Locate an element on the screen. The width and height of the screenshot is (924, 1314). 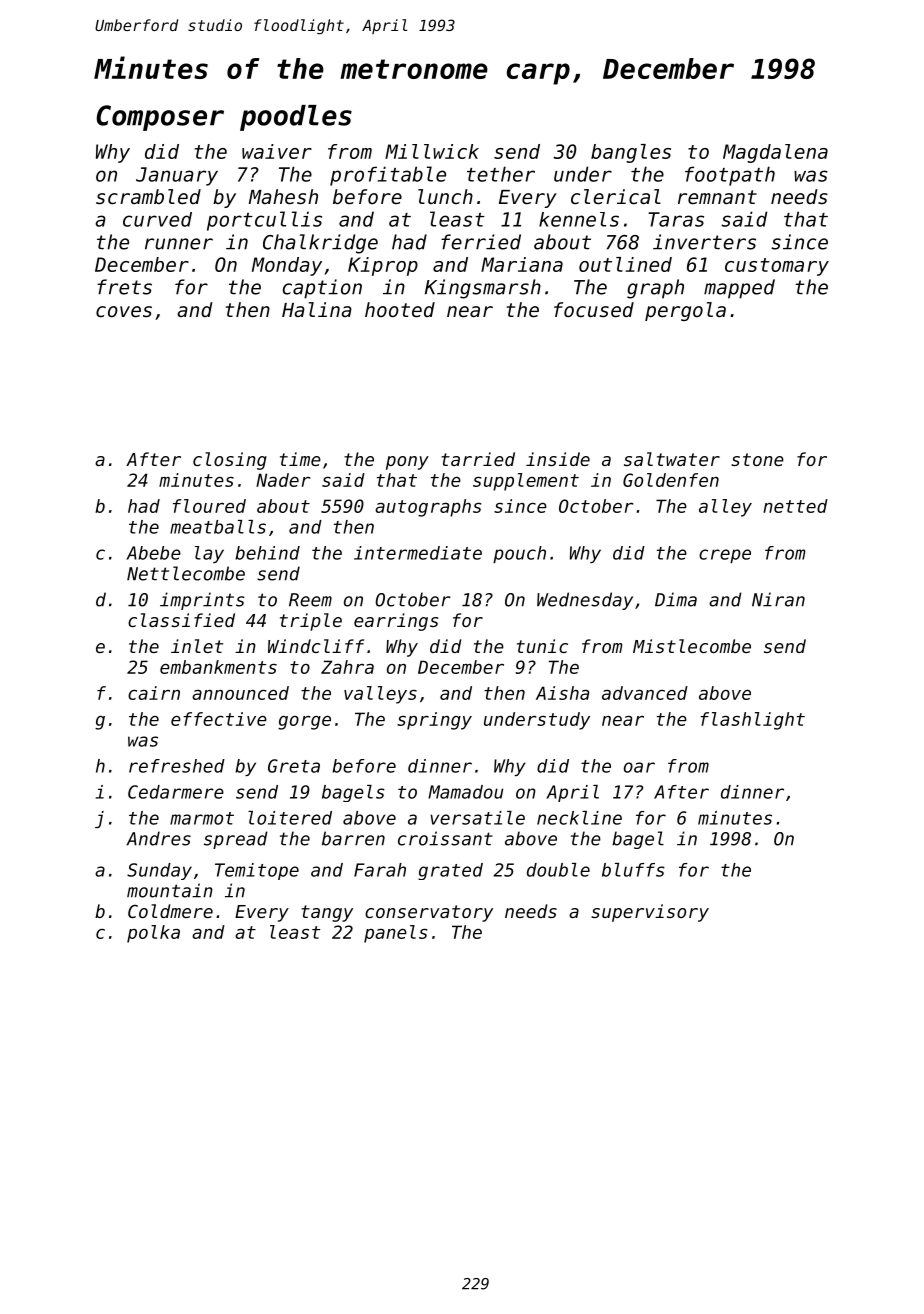
tunic is located at coordinates (542, 646).
